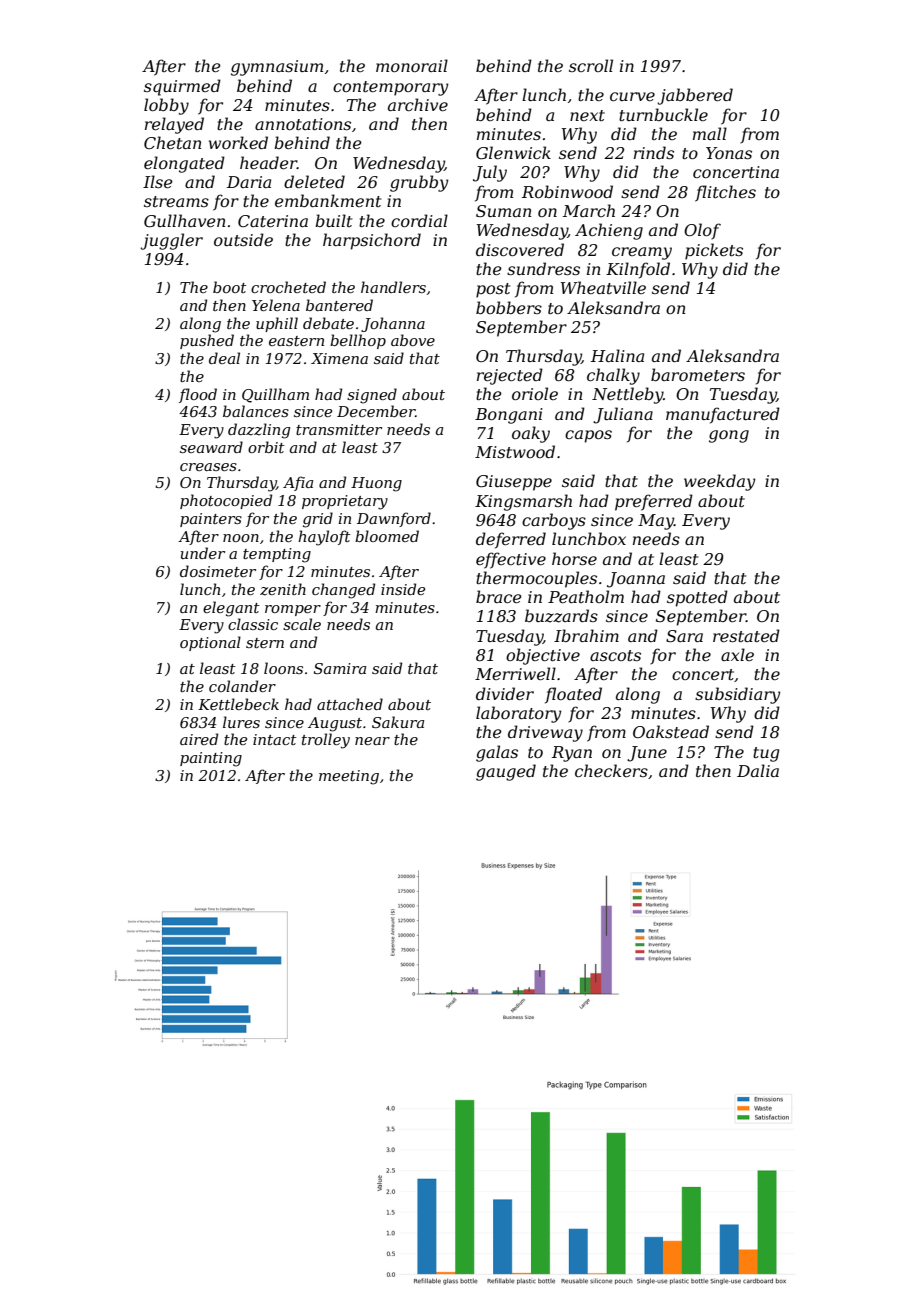 This document has height=1314, width=924. Describe the element at coordinates (412, 65) in the document. I see `monorail` at that location.
